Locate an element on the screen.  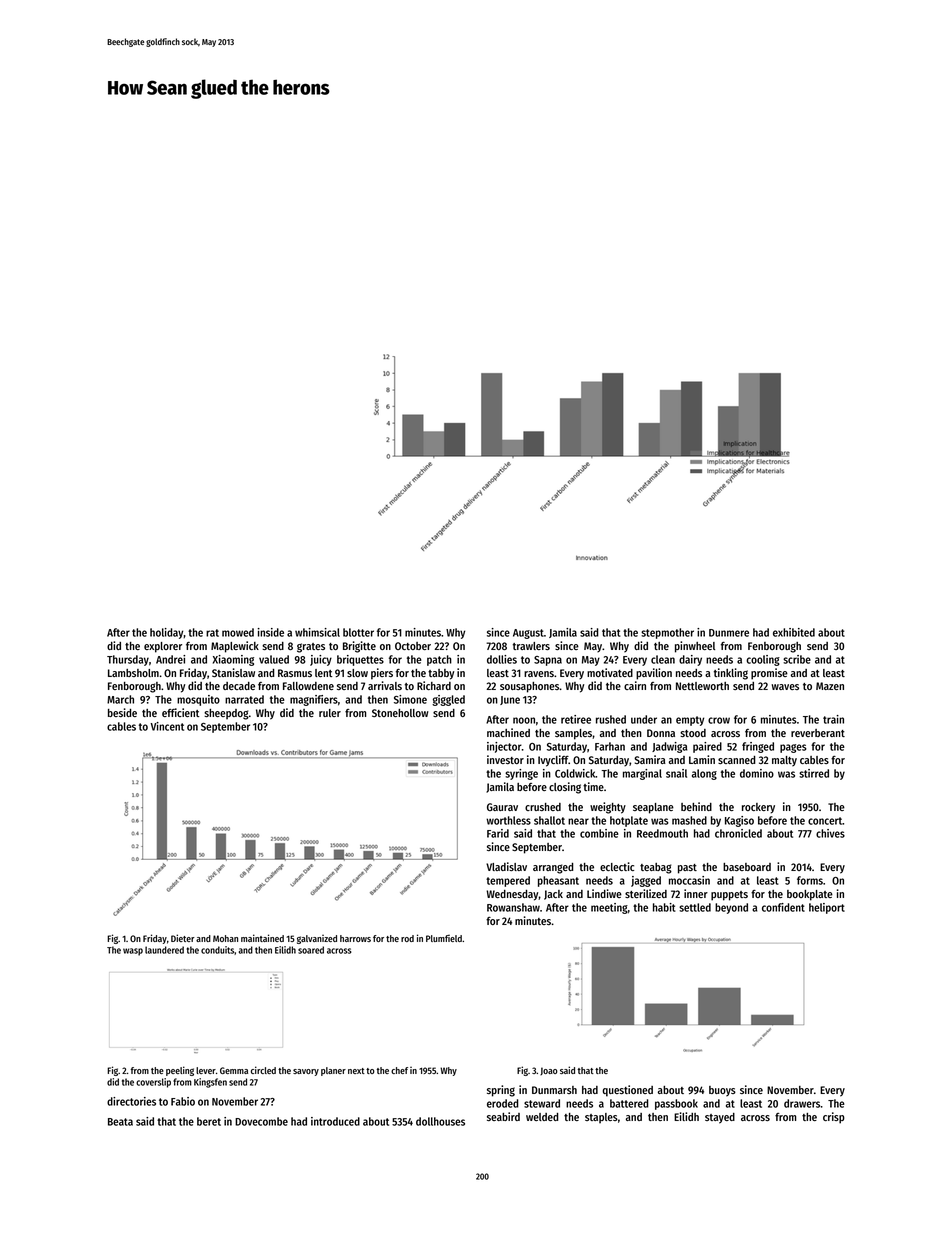
chef is located at coordinates (399, 1070).
